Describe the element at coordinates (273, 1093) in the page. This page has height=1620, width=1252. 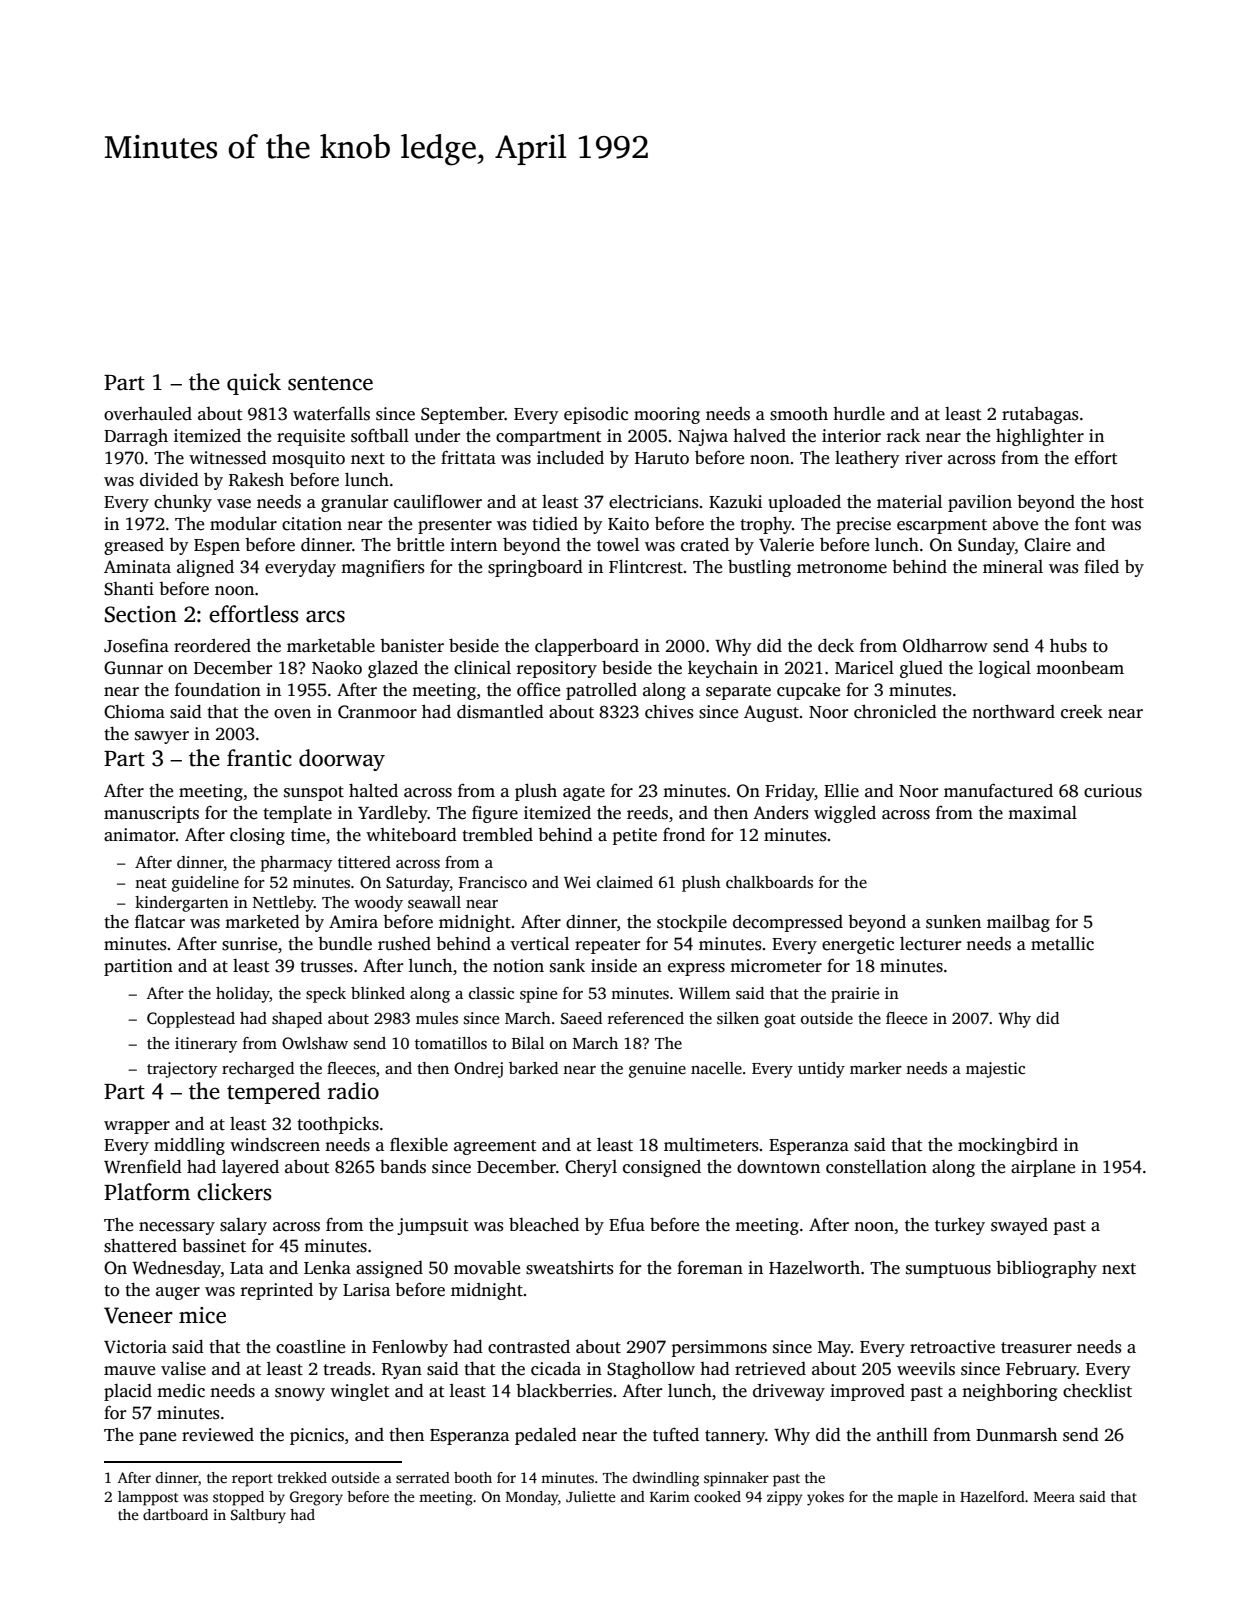
I see `tempered` at that location.
